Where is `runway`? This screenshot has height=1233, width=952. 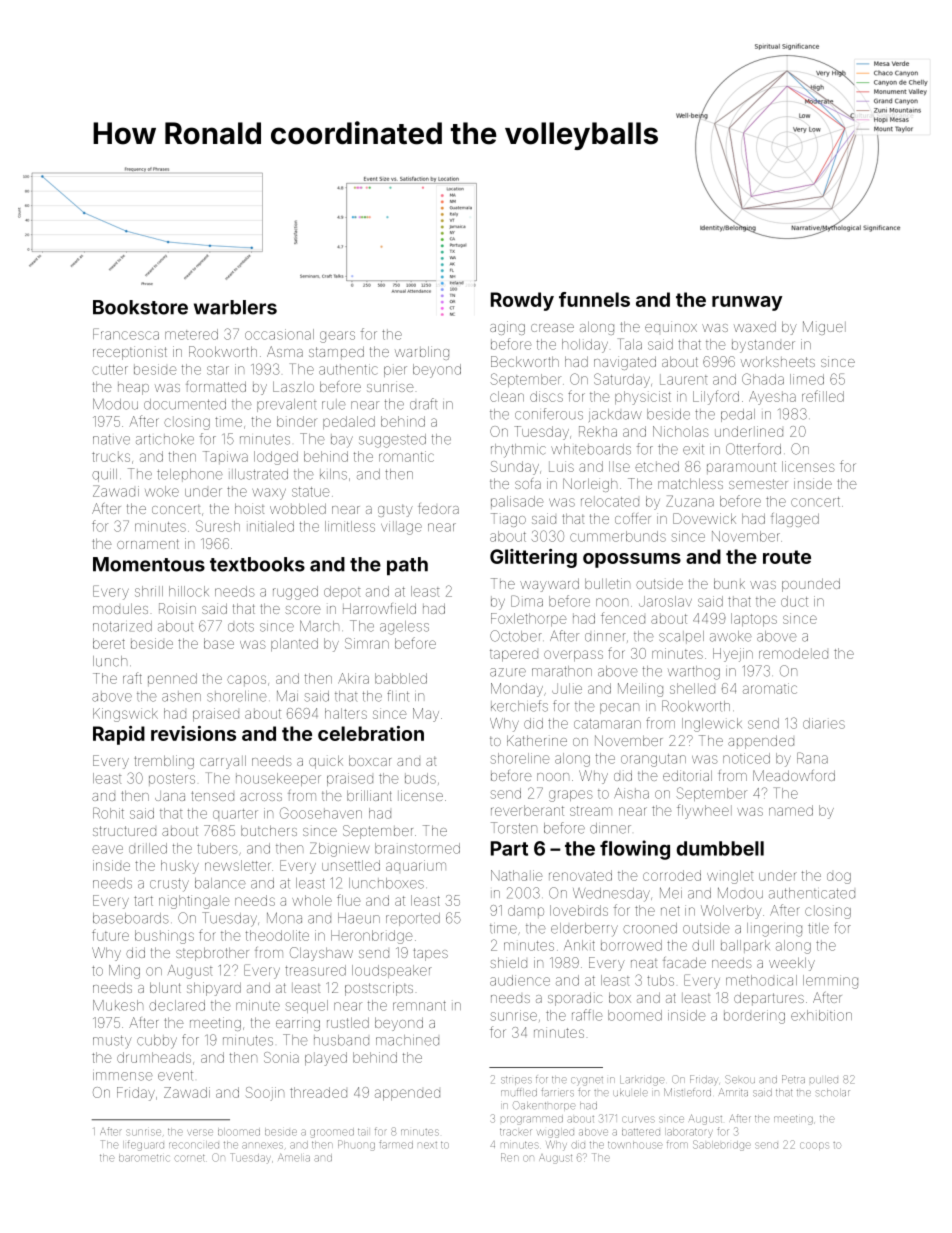 runway is located at coordinates (747, 303).
